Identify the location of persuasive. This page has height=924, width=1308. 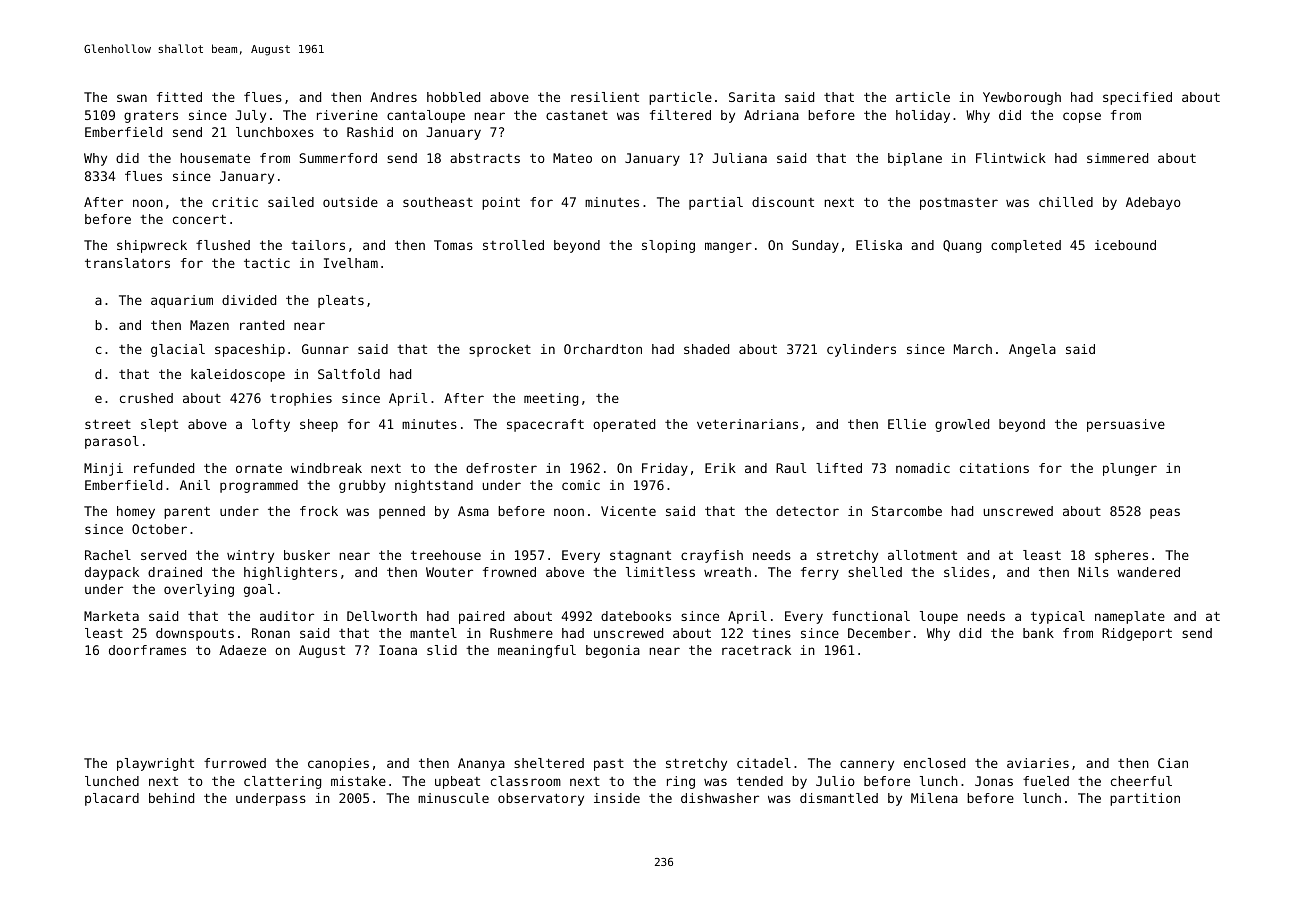
(1126, 425).
